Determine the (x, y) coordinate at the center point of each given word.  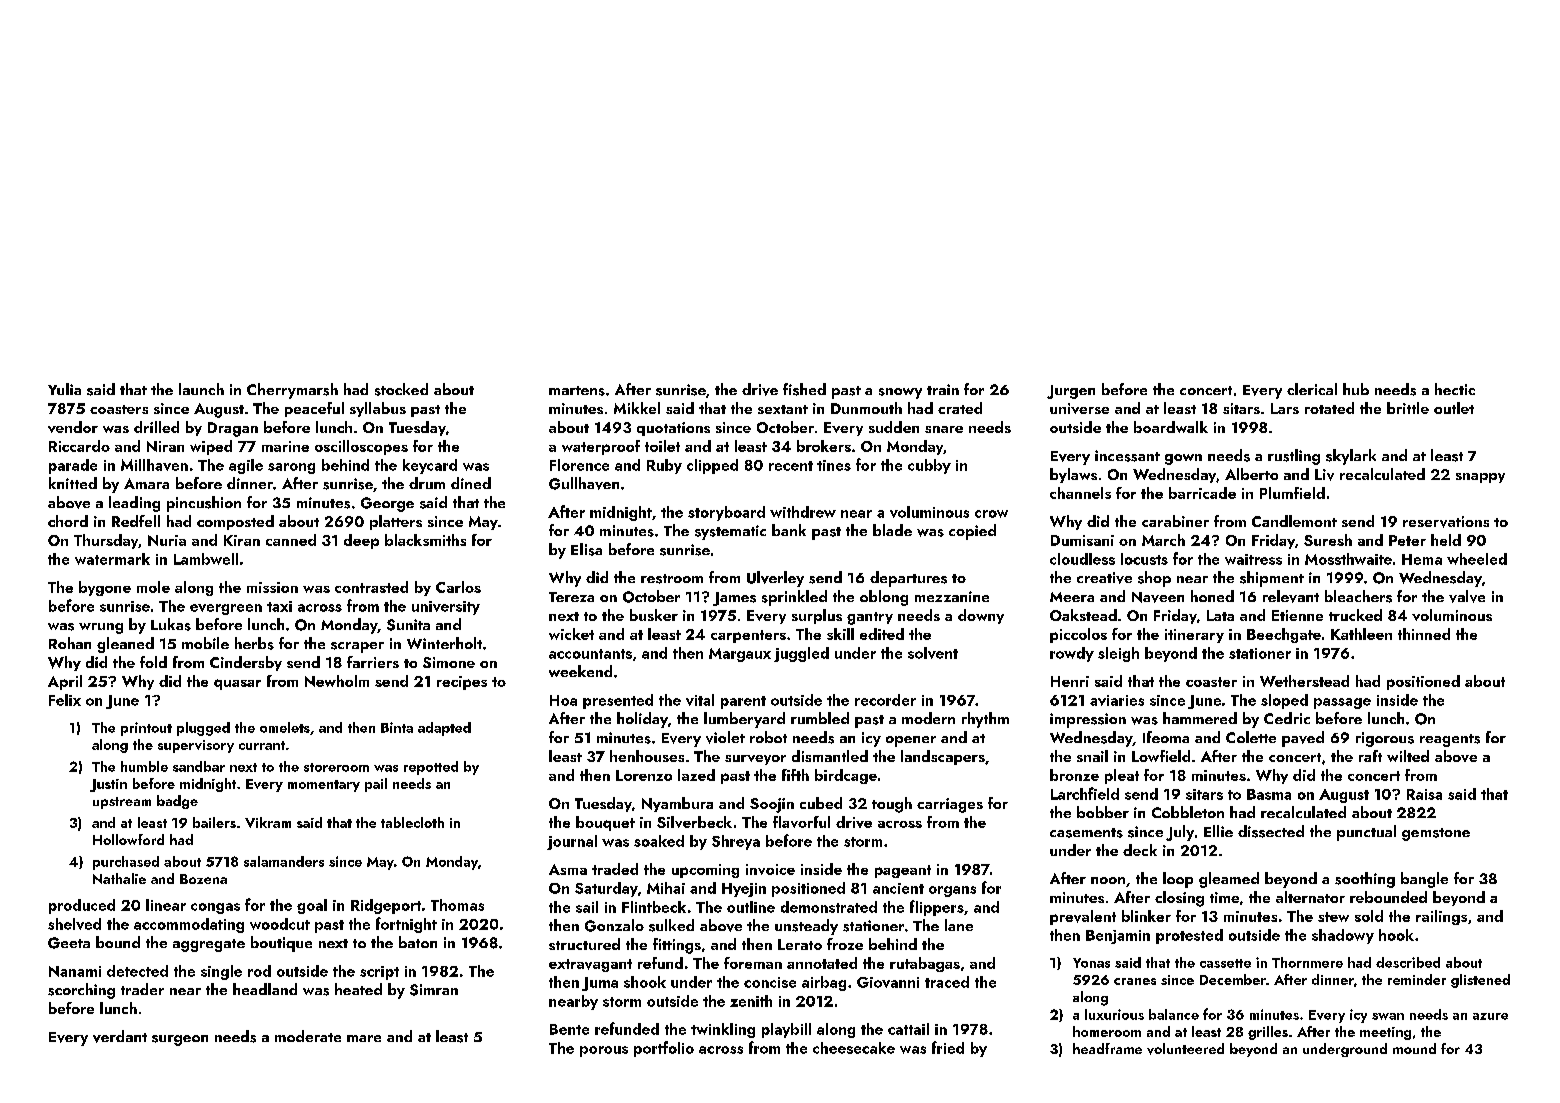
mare (364, 1038)
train (943, 389)
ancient (898, 888)
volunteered (1185, 1049)
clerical (1312, 389)
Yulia (64, 389)
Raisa (1424, 794)
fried (948, 1047)
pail (376, 785)
